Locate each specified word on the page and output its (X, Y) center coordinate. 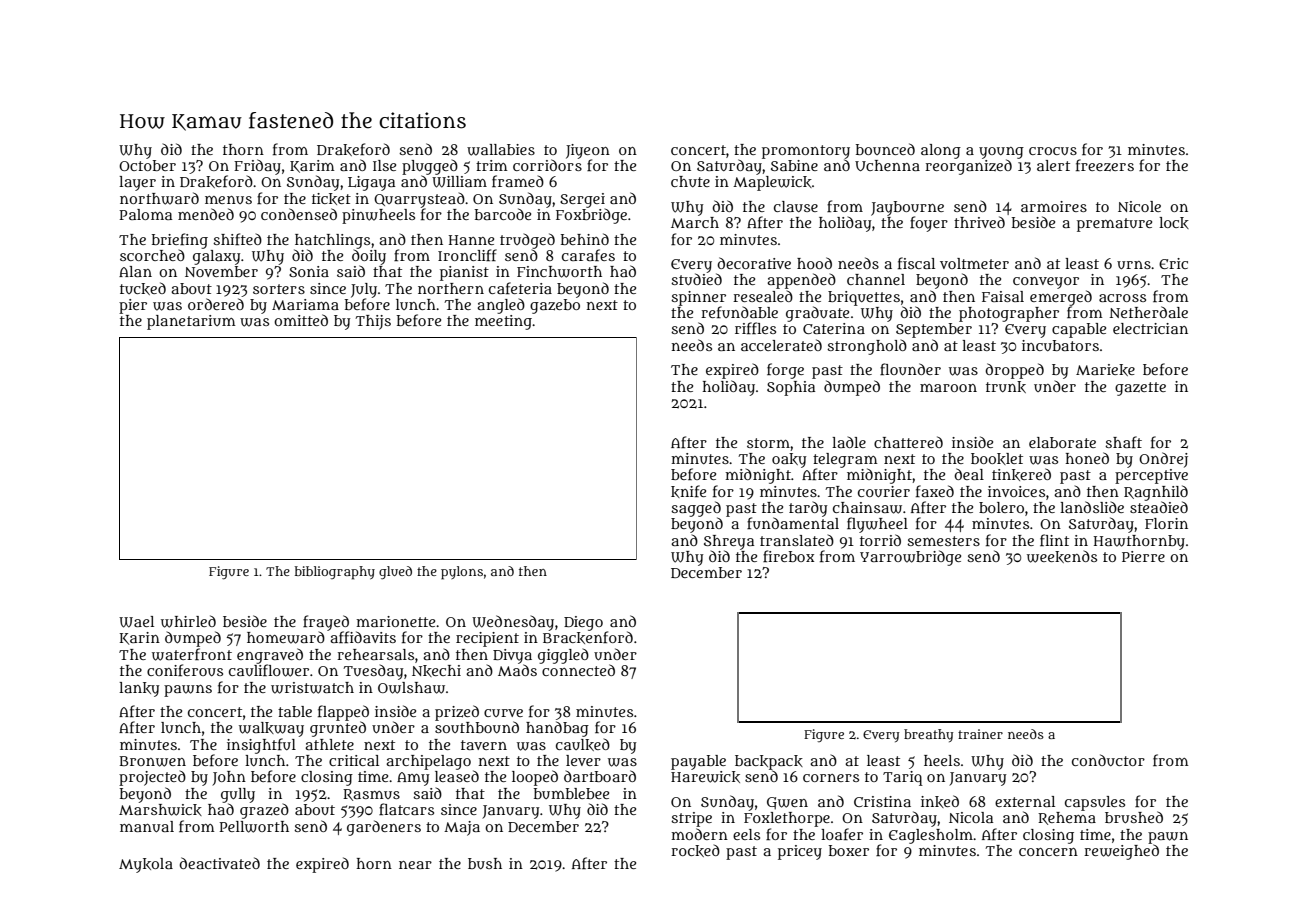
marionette (395, 621)
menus (228, 200)
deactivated (219, 863)
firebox (788, 556)
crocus (1053, 151)
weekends (1062, 556)
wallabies (501, 150)
